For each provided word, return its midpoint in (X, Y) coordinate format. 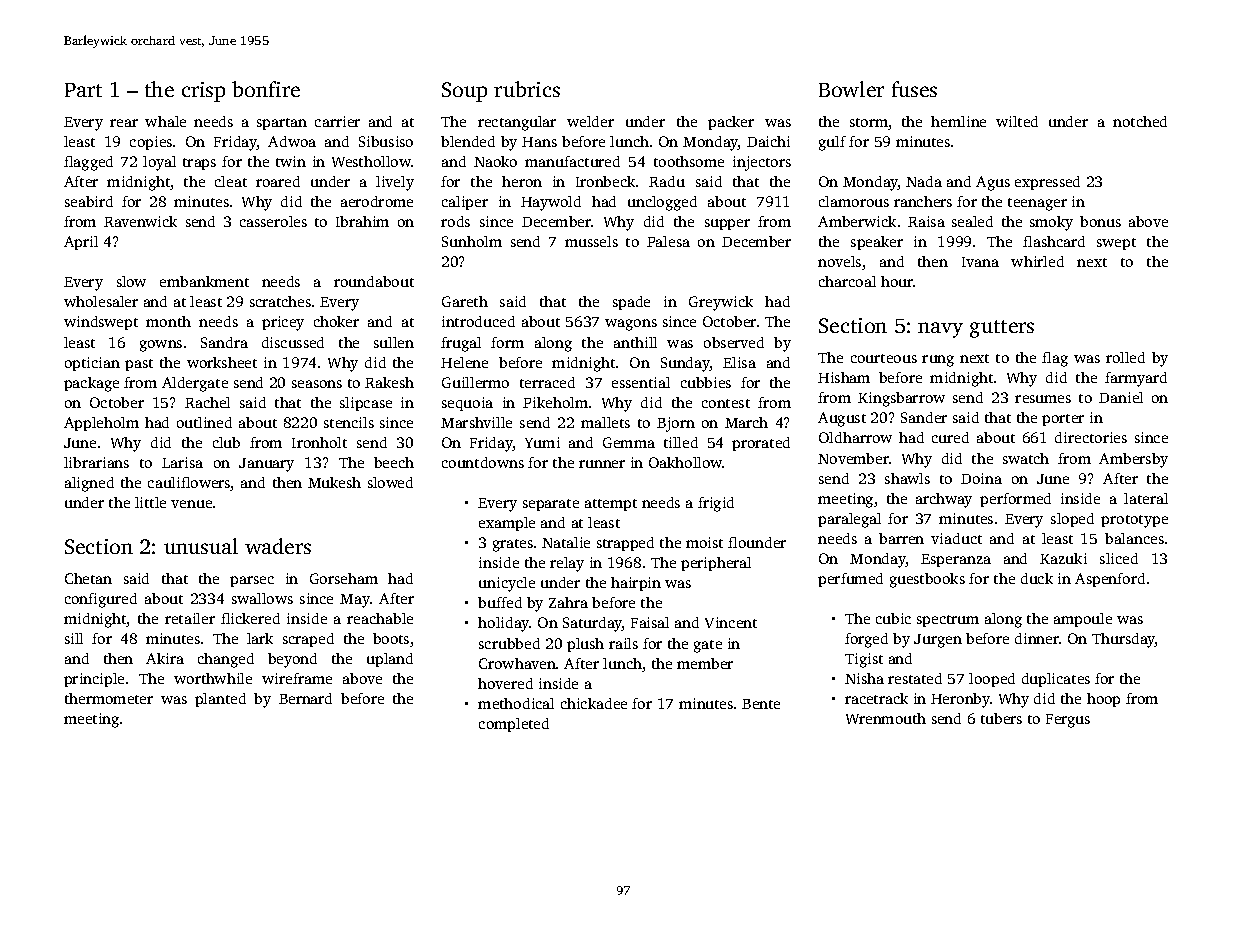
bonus (1100, 221)
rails (623, 643)
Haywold (551, 203)
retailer (190, 618)
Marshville (476, 422)
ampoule (1083, 620)
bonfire (266, 89)
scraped (308, 640)
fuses (914, 89)
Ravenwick (140, 221)
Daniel (1121, 397)
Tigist (864, 660)
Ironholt (319, 442)
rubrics (527, 89)
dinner (1037, 638)
